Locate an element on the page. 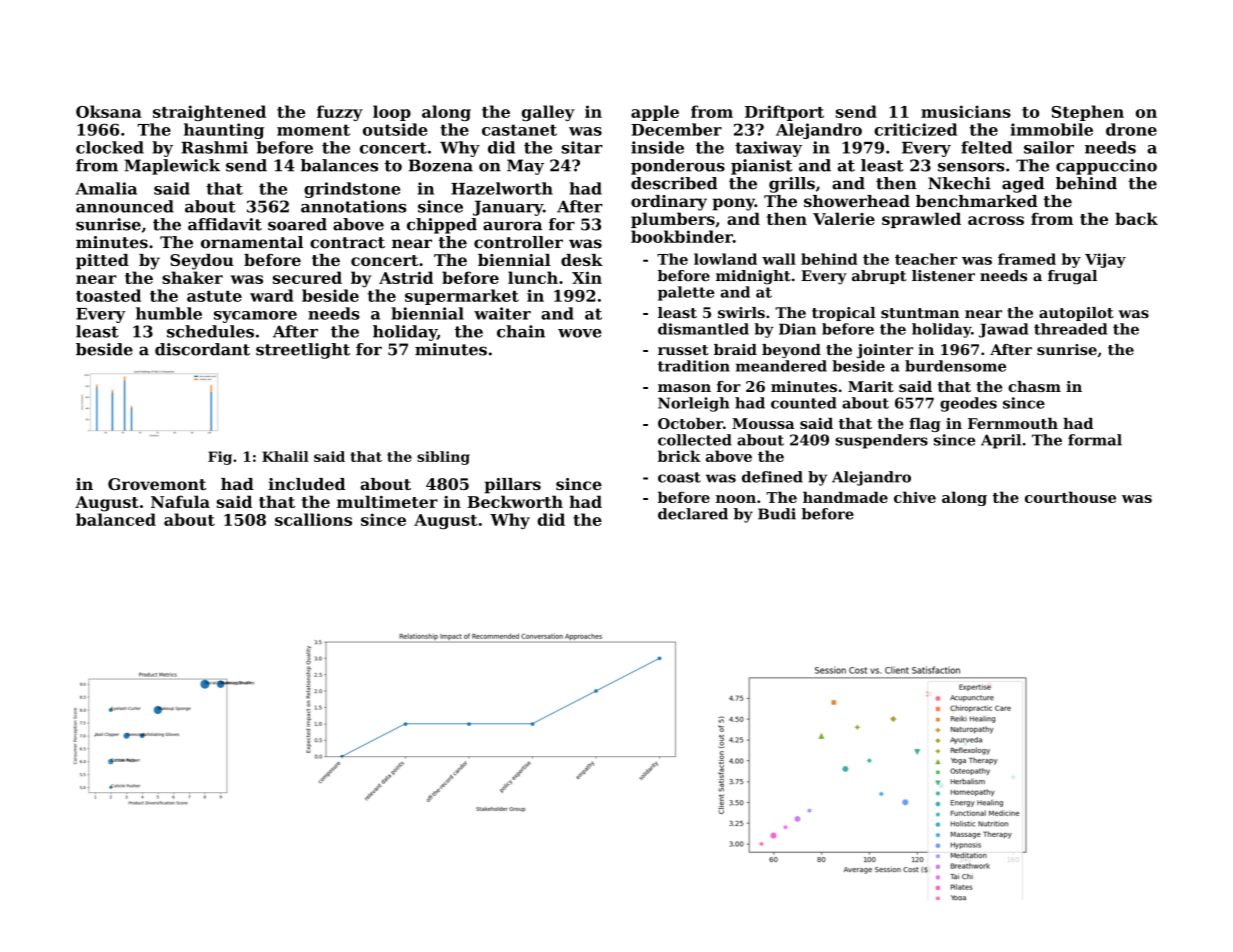 Image resolution: width=1233 pixels, height=952 pixels. described is located at coordinates (674, 183).
